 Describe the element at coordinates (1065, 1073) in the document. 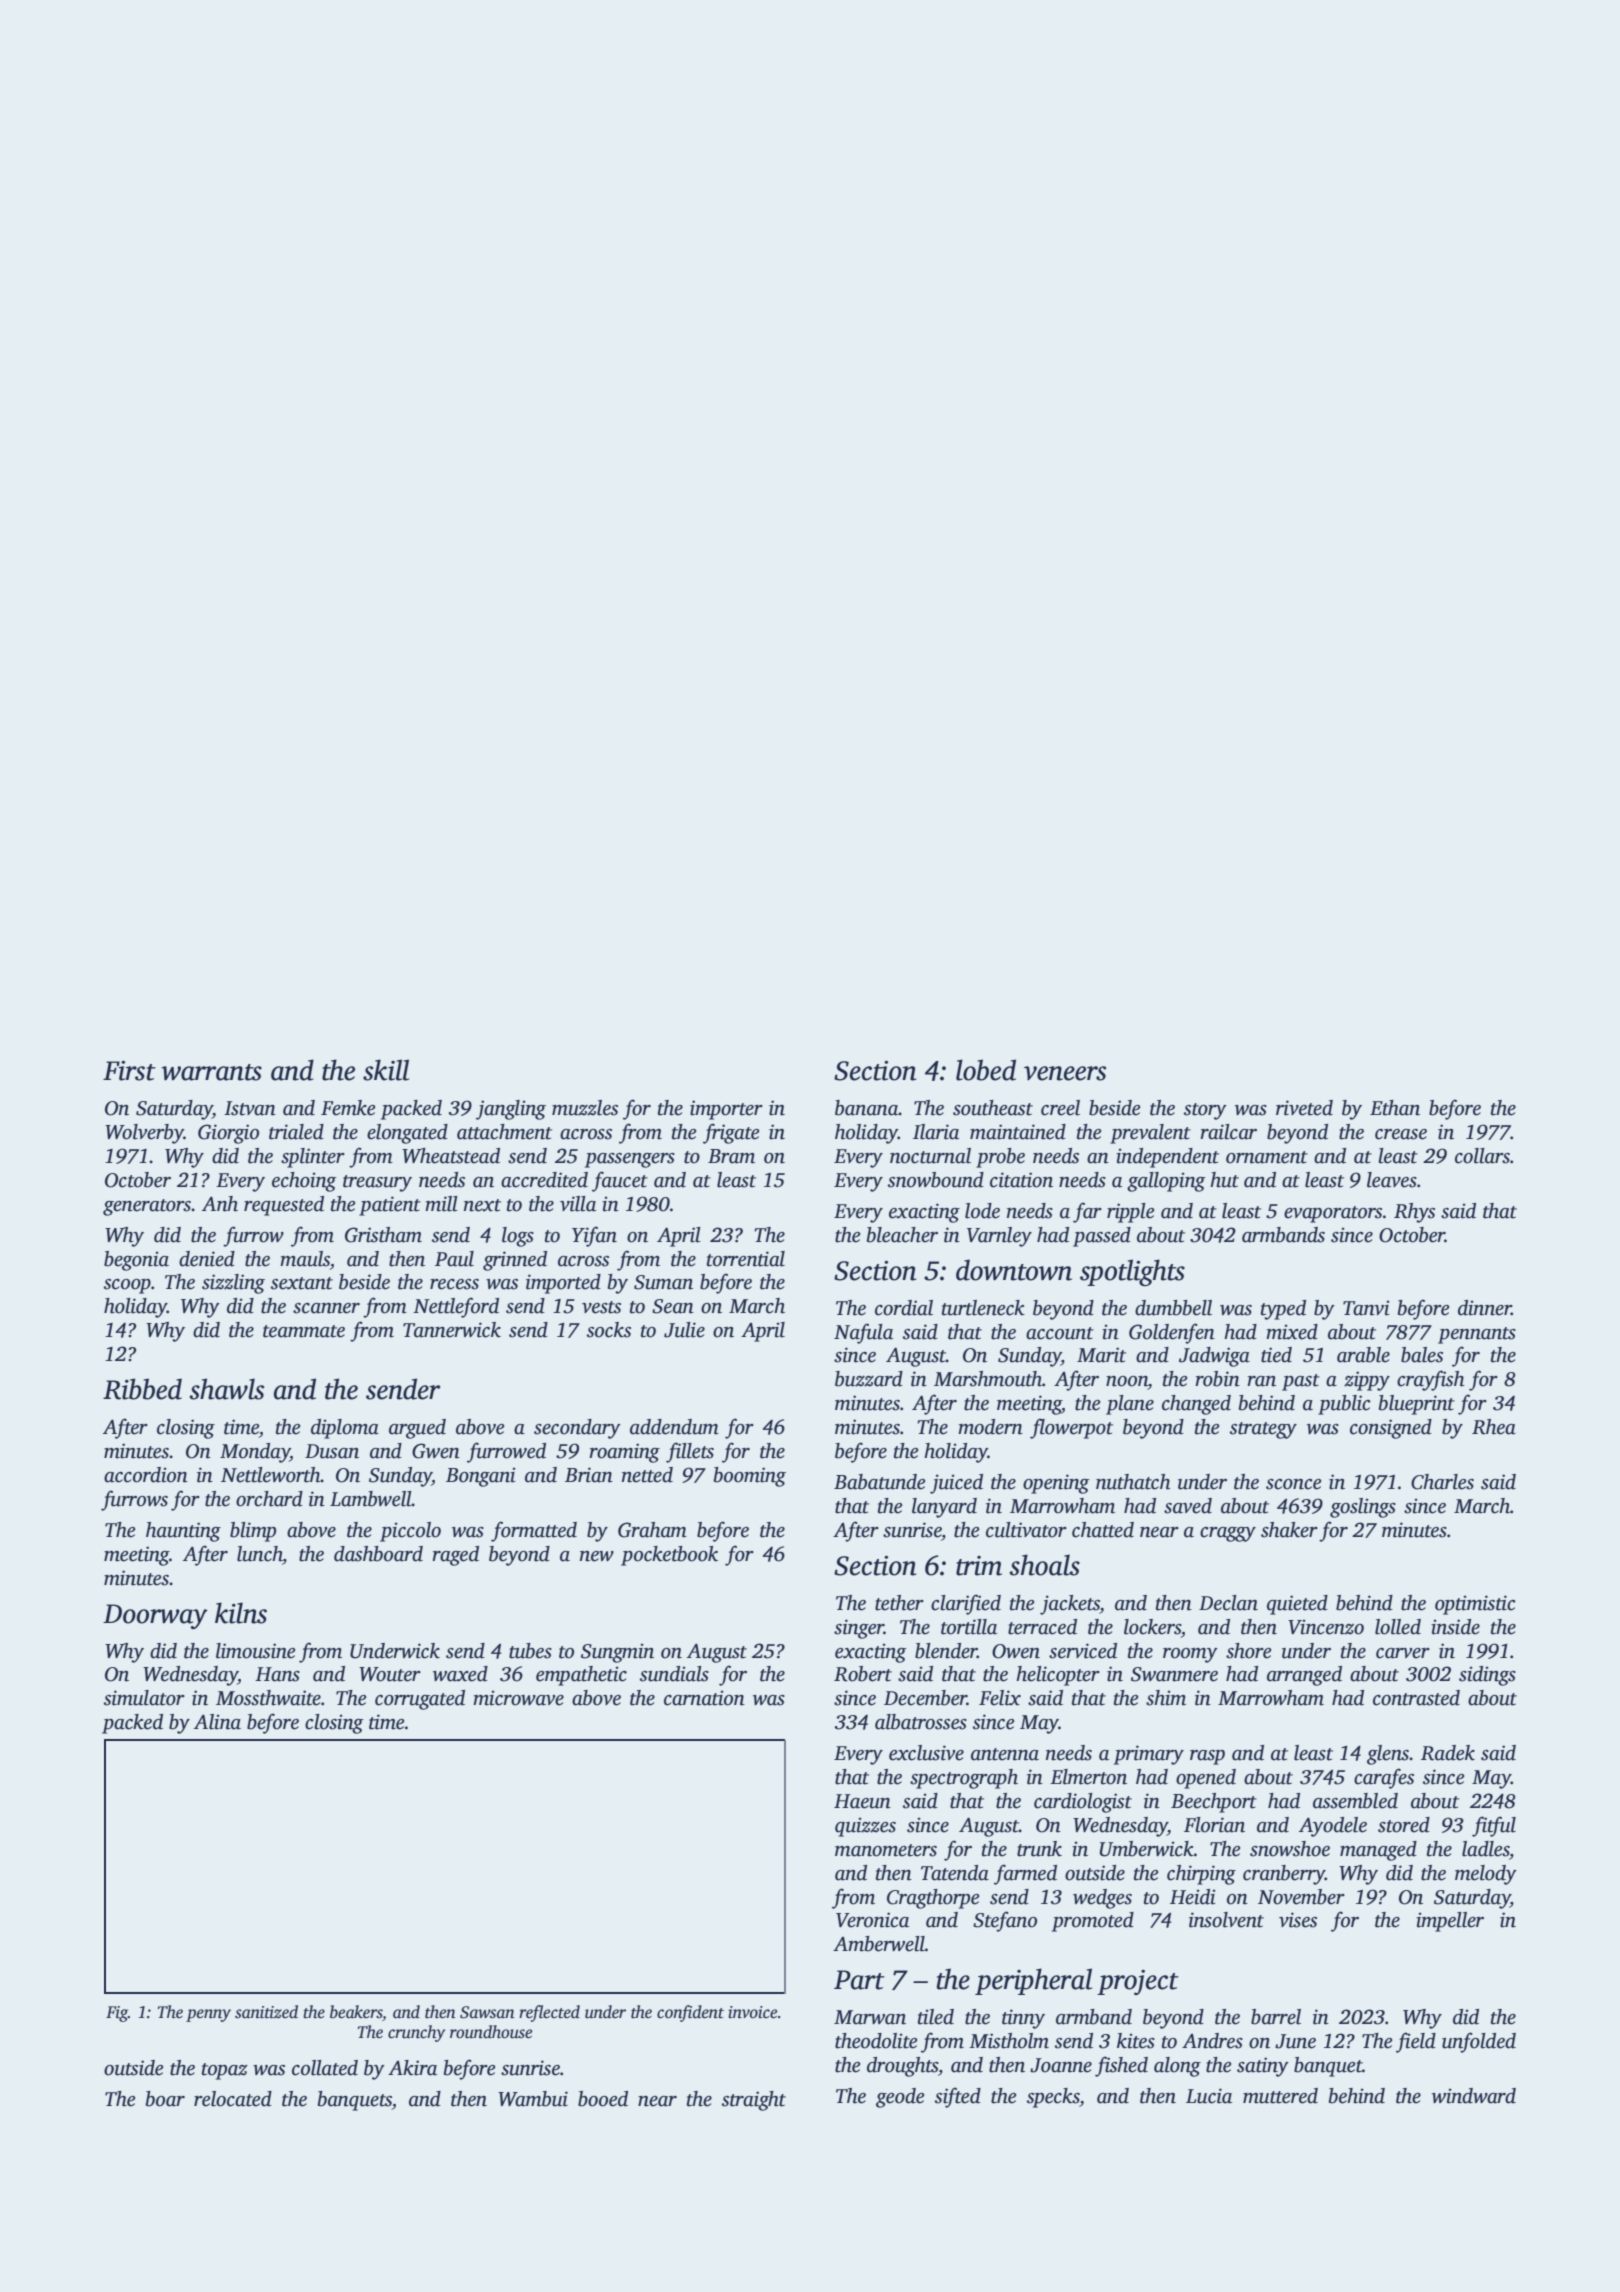

I see `veneers` at that location.
